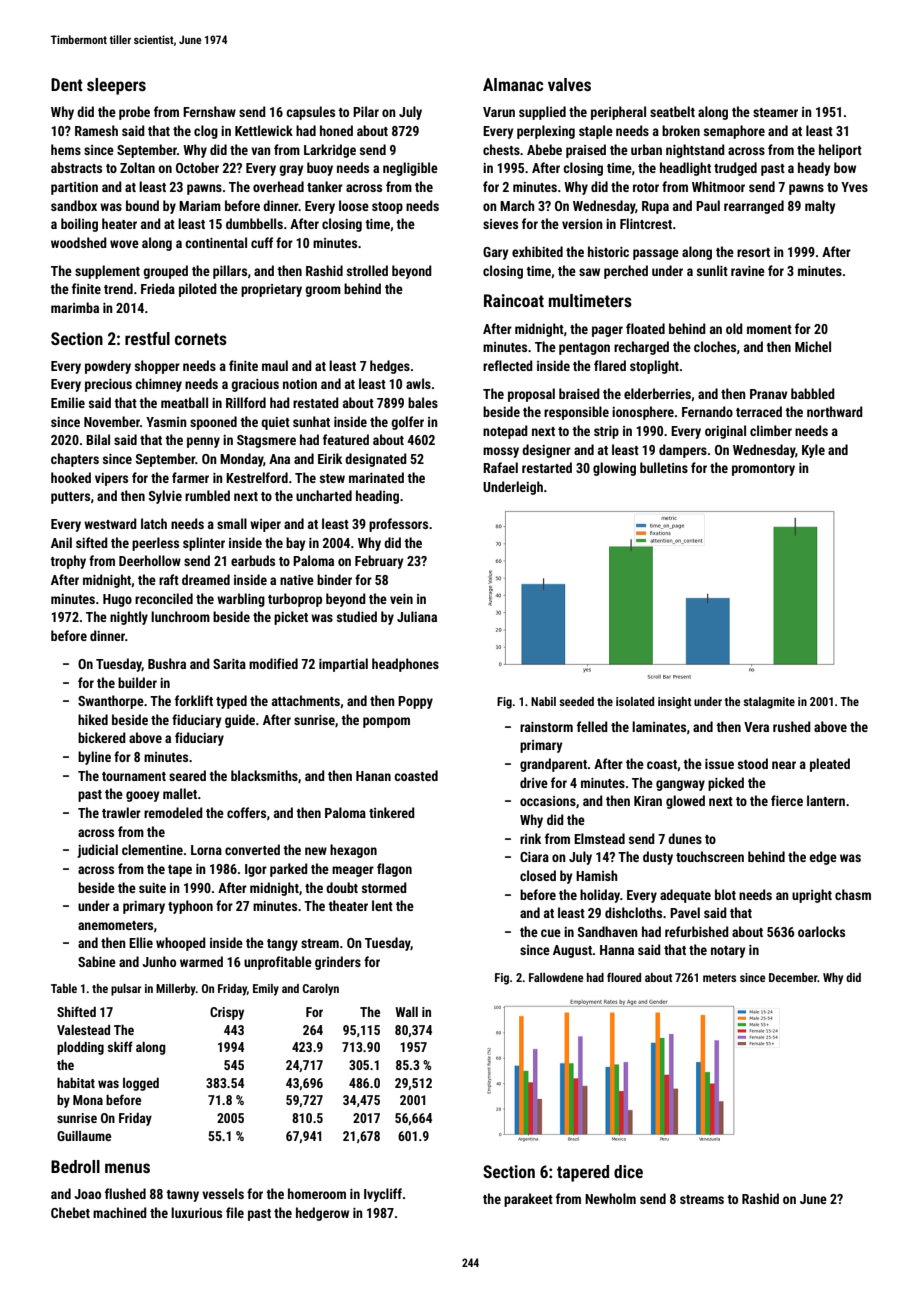  Describe the element at coordinates (124, 244) in the page. I see `wove` at that location.
